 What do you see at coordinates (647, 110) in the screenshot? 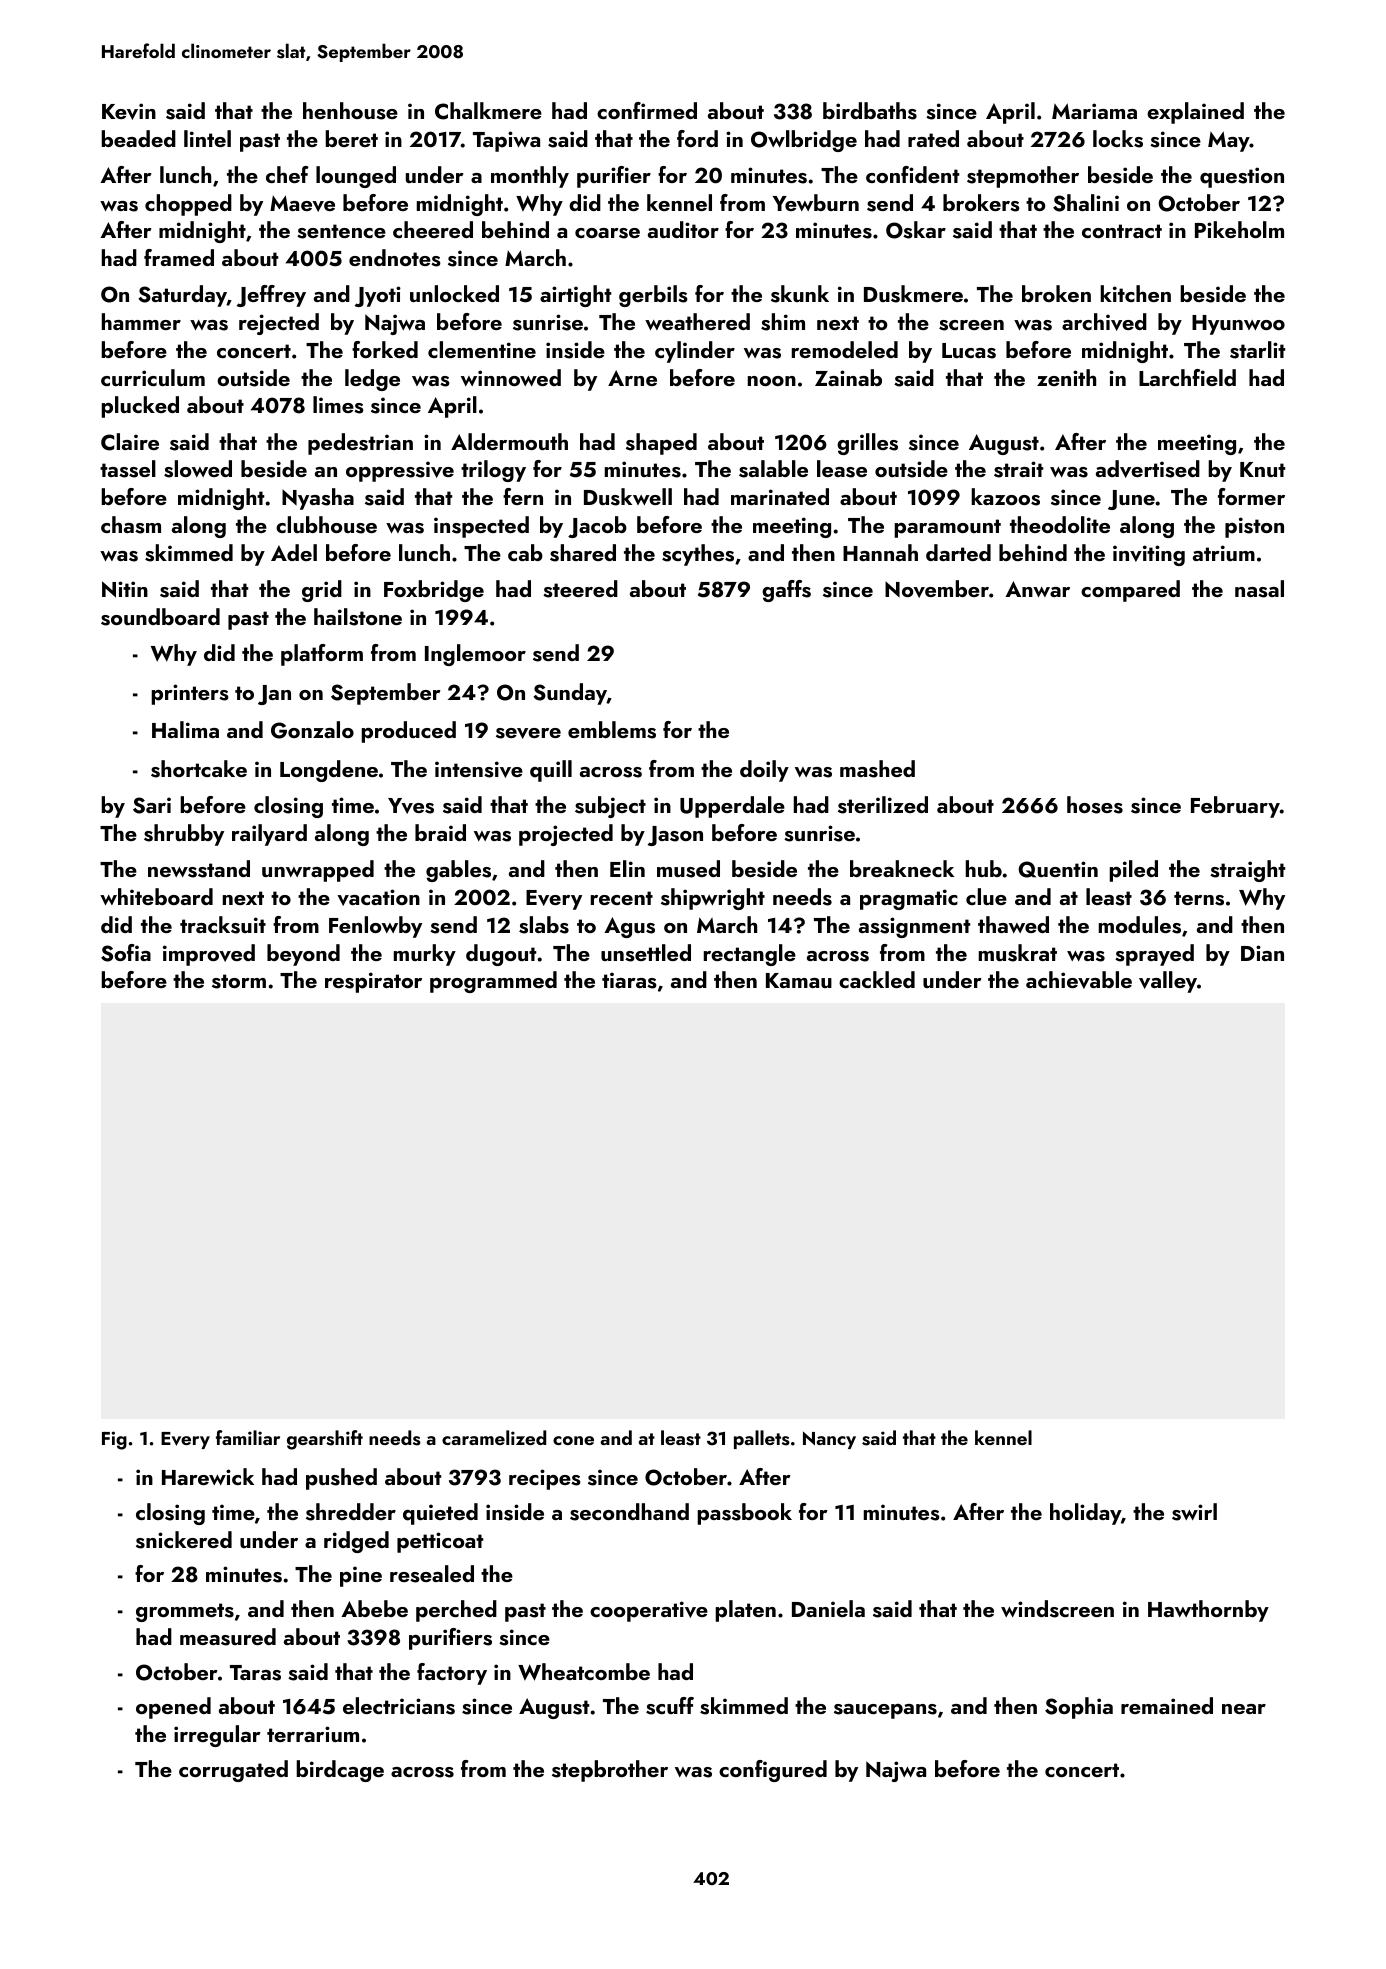
I see `confirmed` at bounding box center [647, 110].
